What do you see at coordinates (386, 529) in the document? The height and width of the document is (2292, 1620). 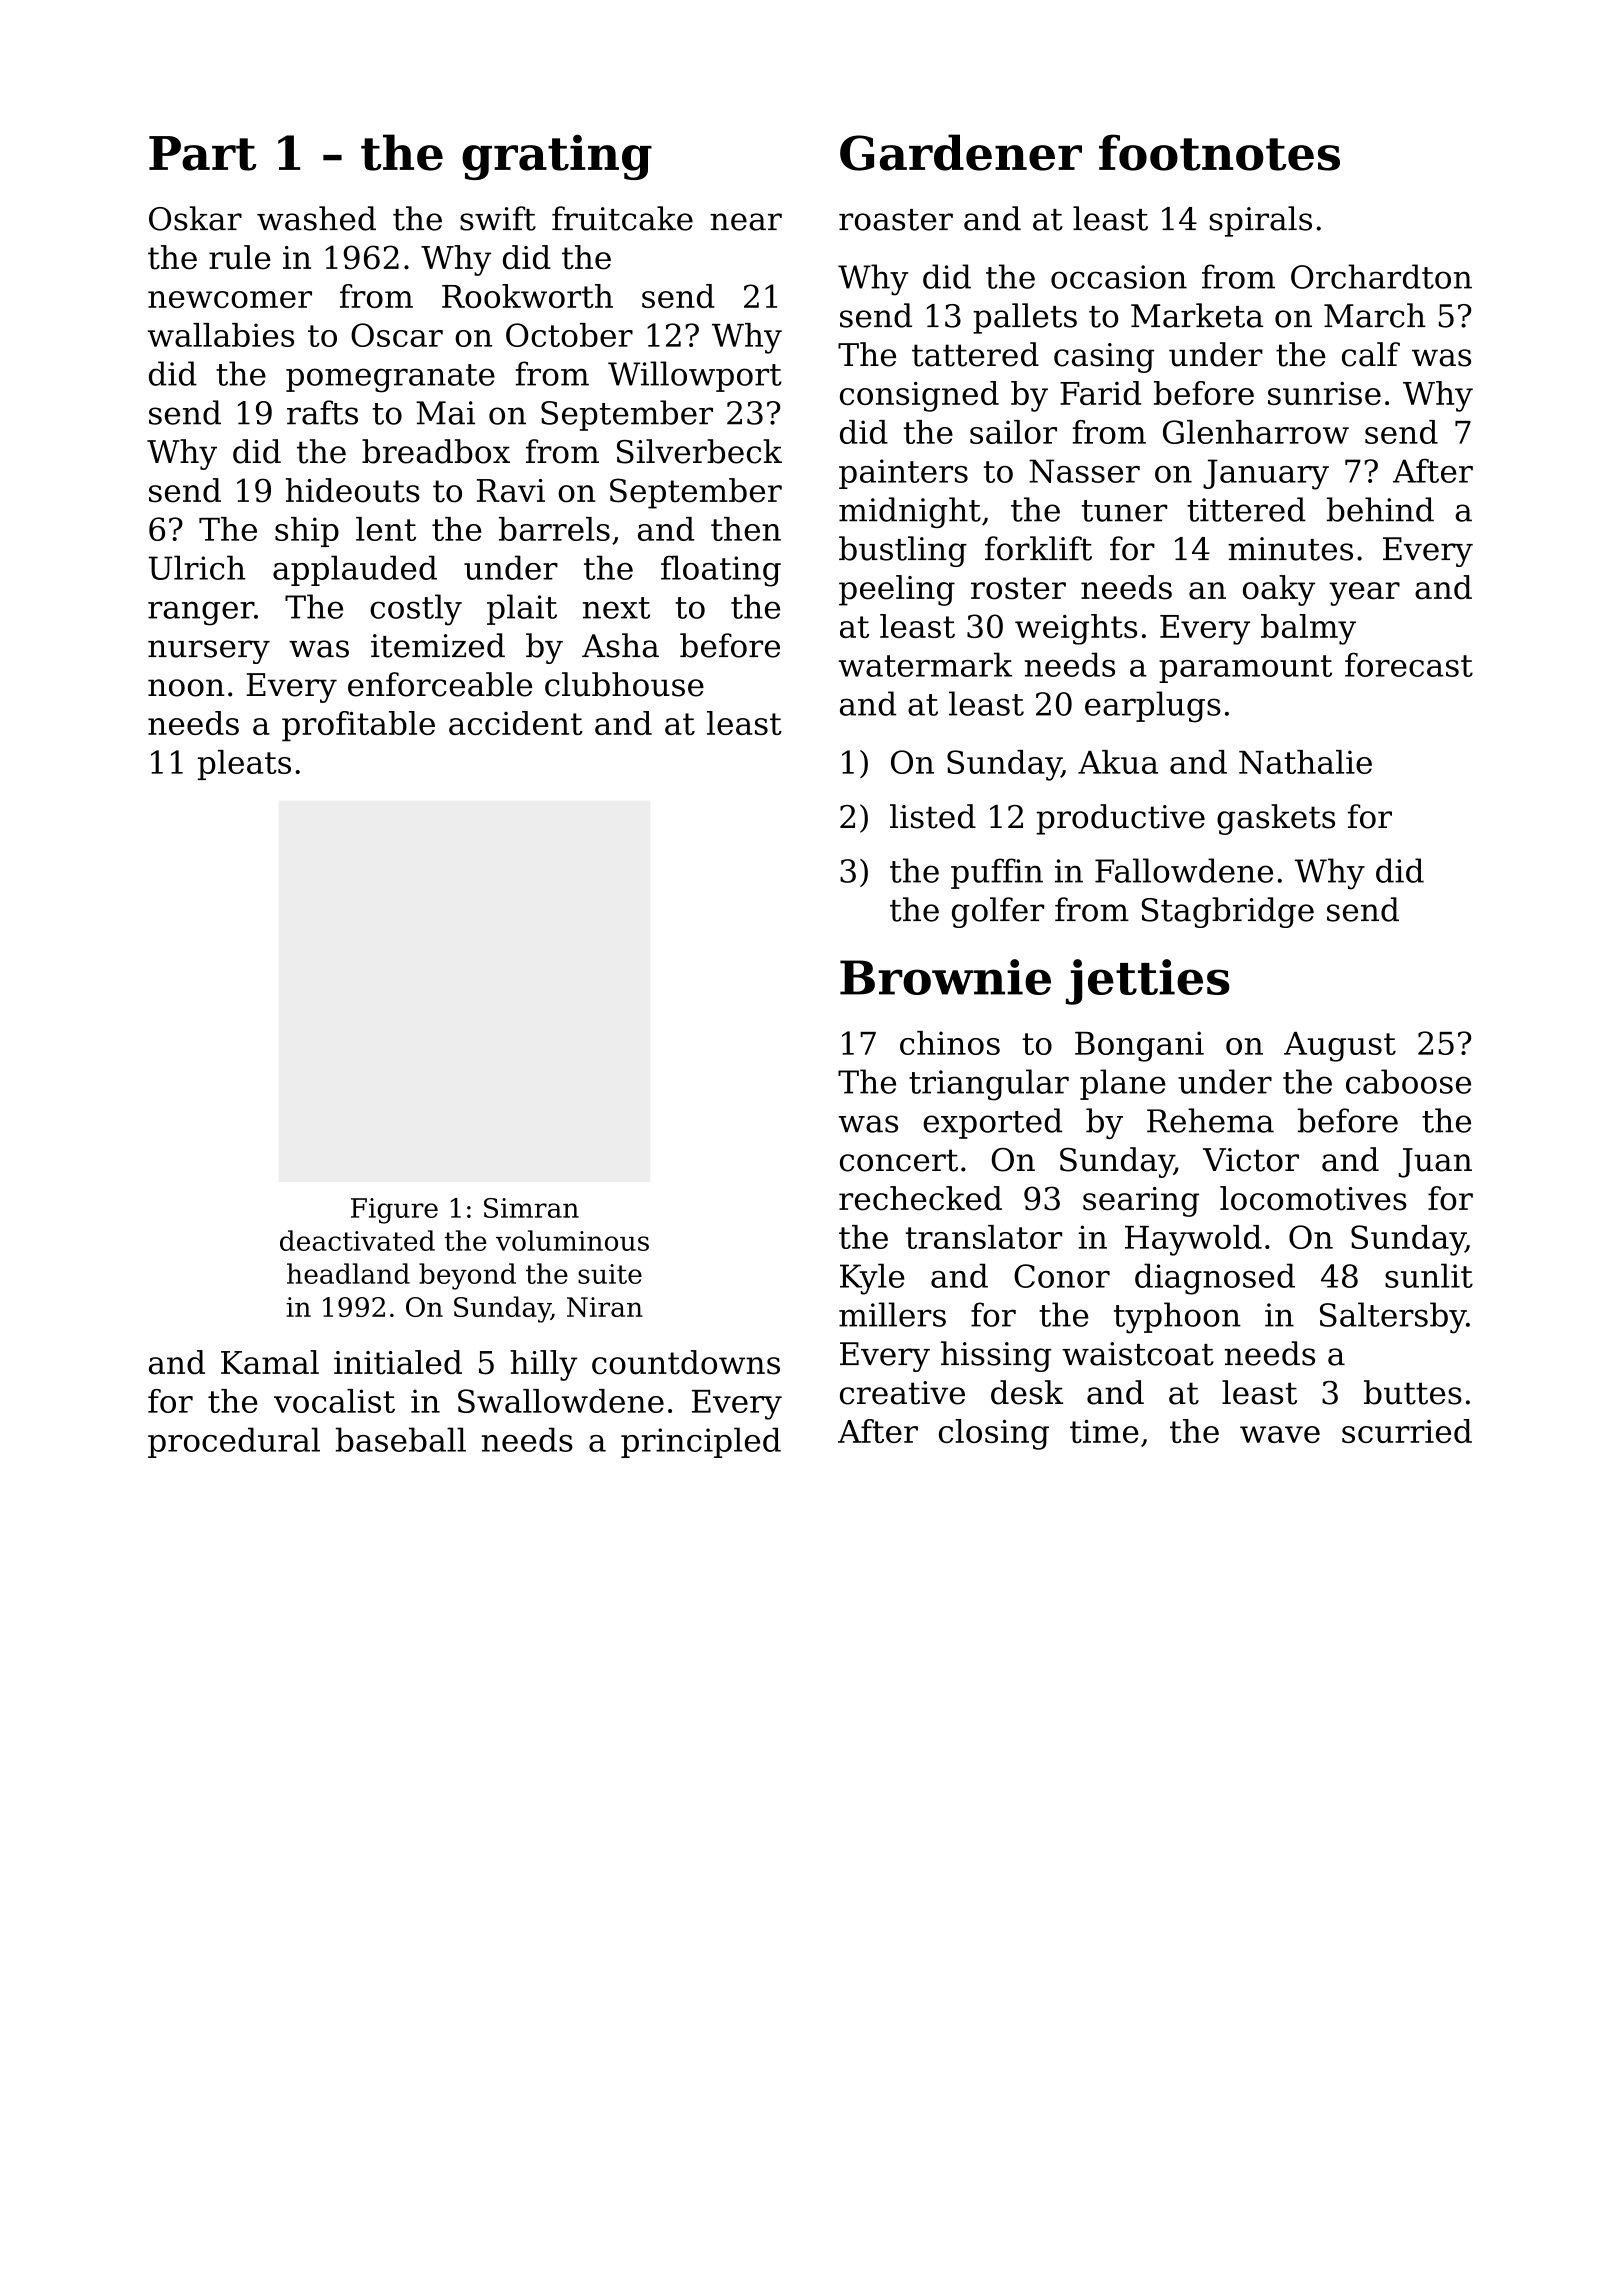 I see `lent` at bounding box center [386, 529].
